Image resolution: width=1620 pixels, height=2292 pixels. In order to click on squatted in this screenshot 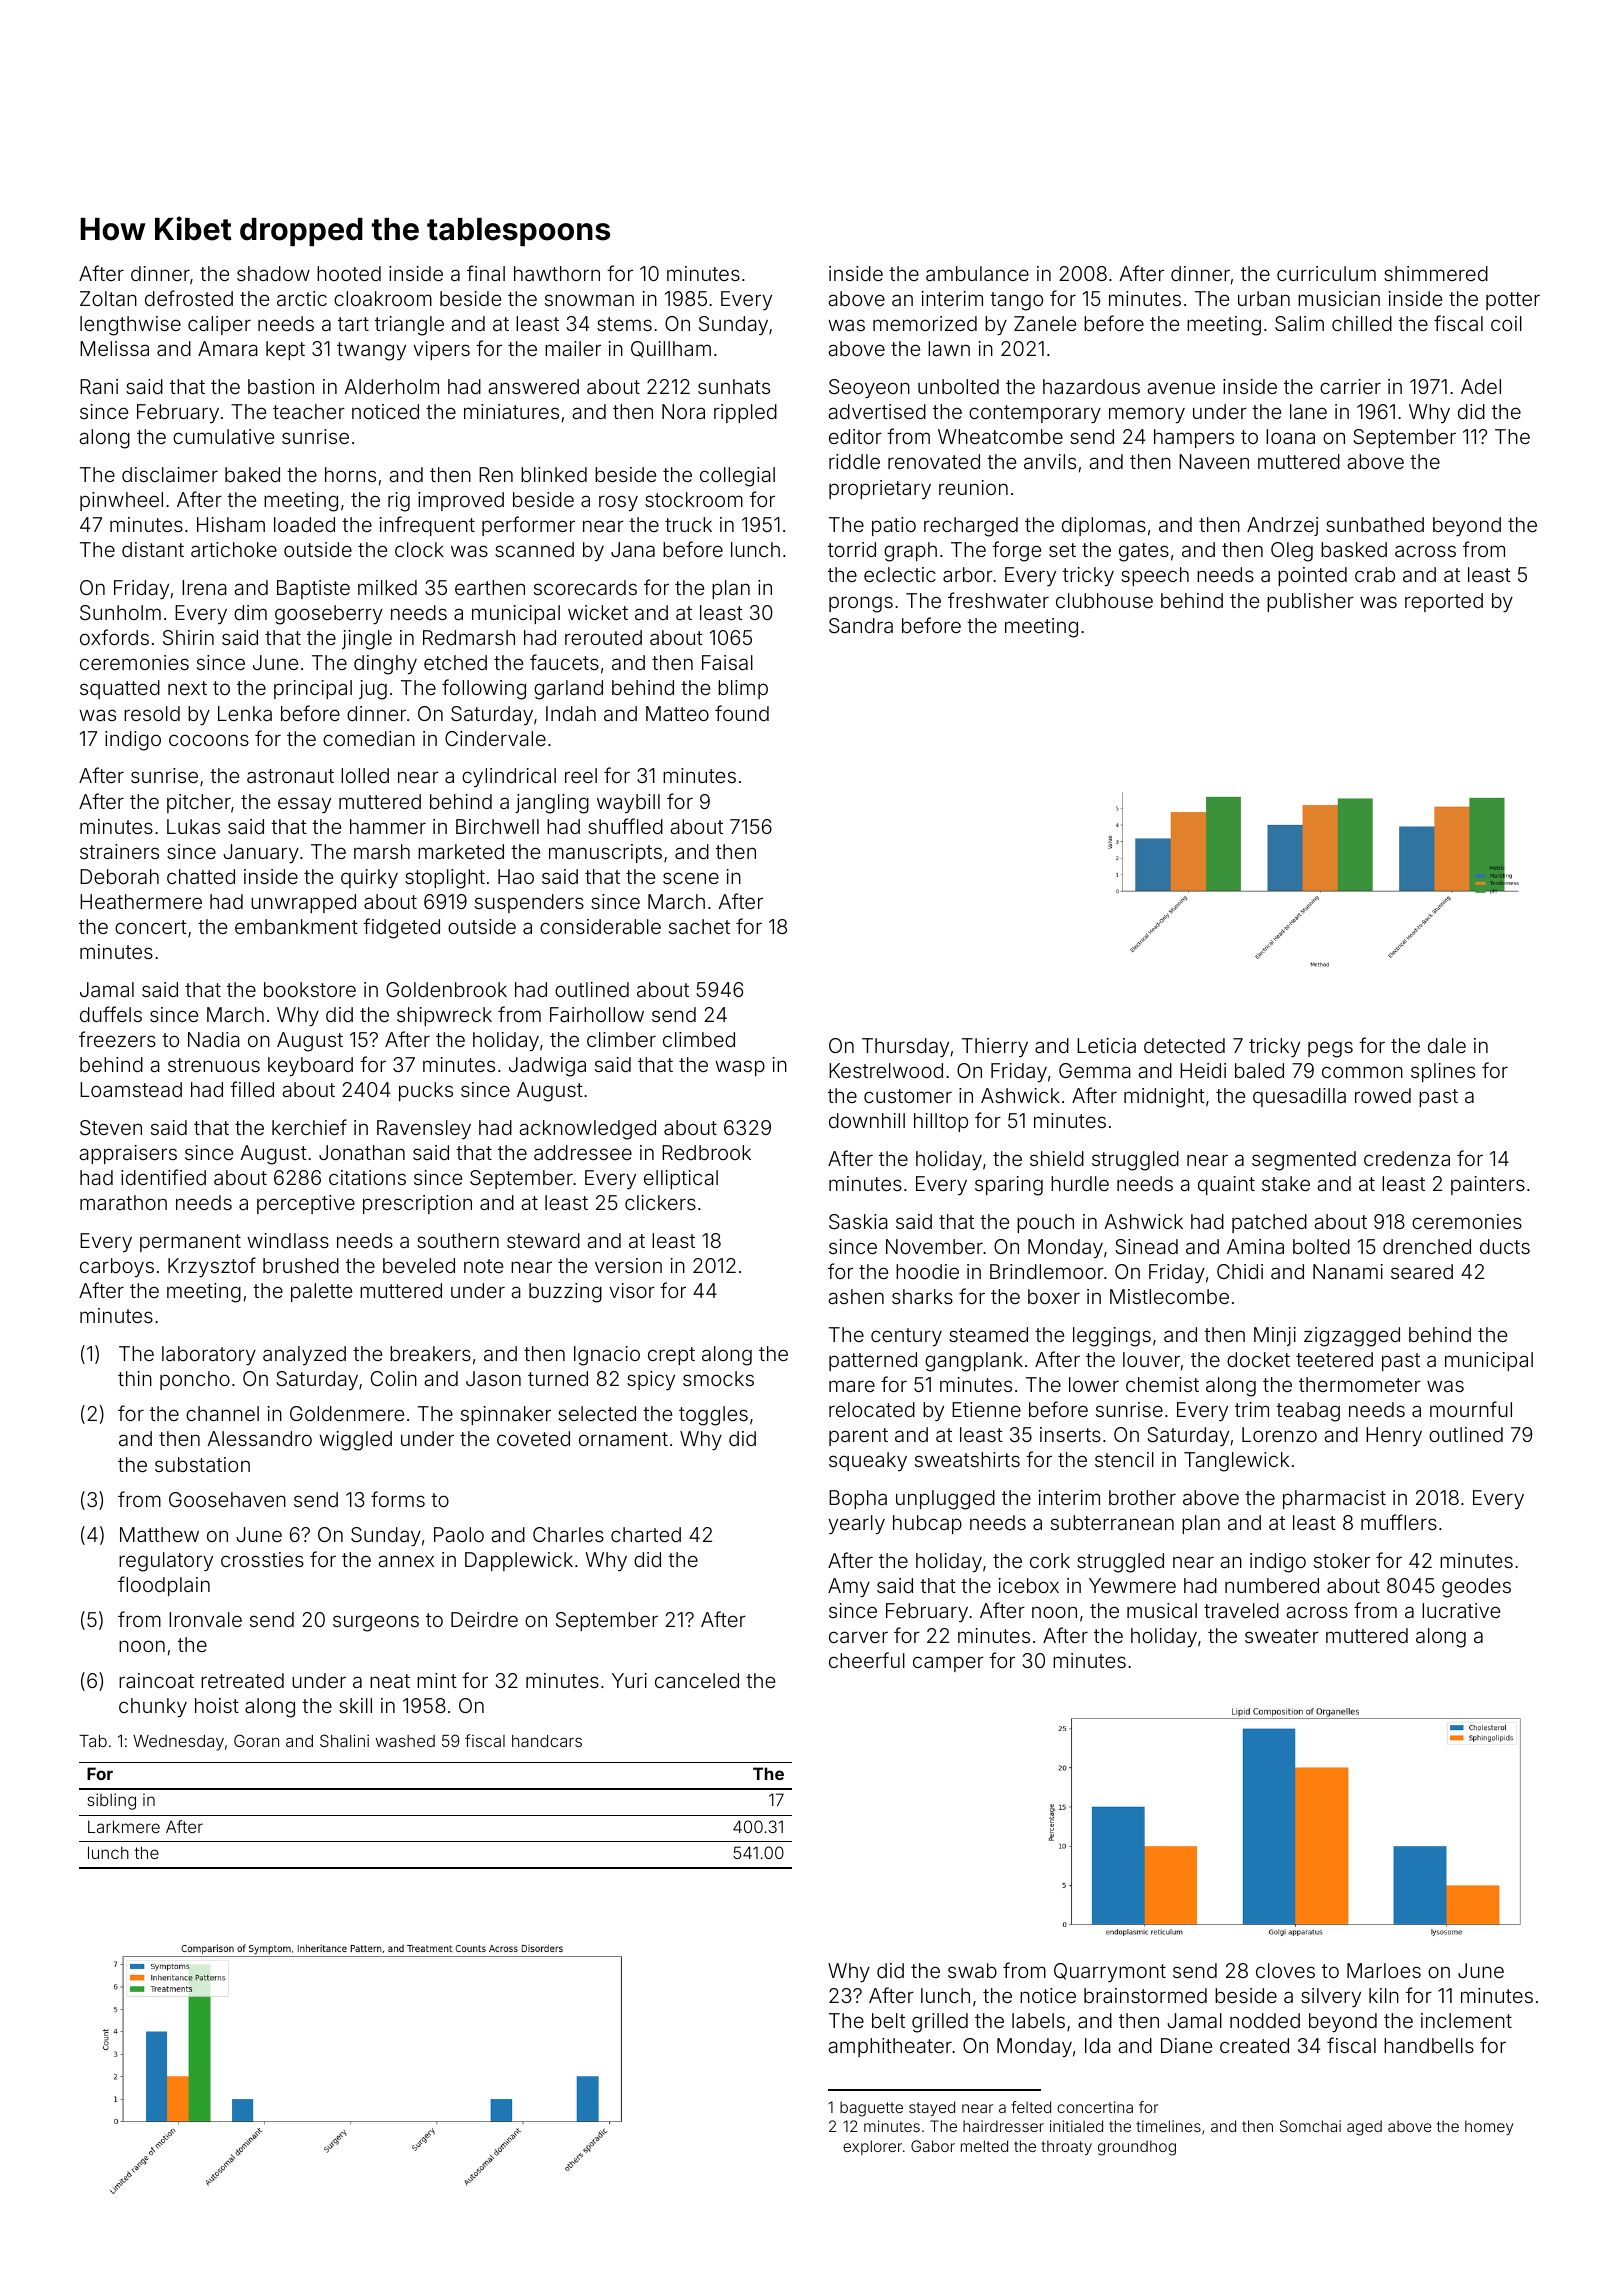, I will do `click(120, 689)`.
